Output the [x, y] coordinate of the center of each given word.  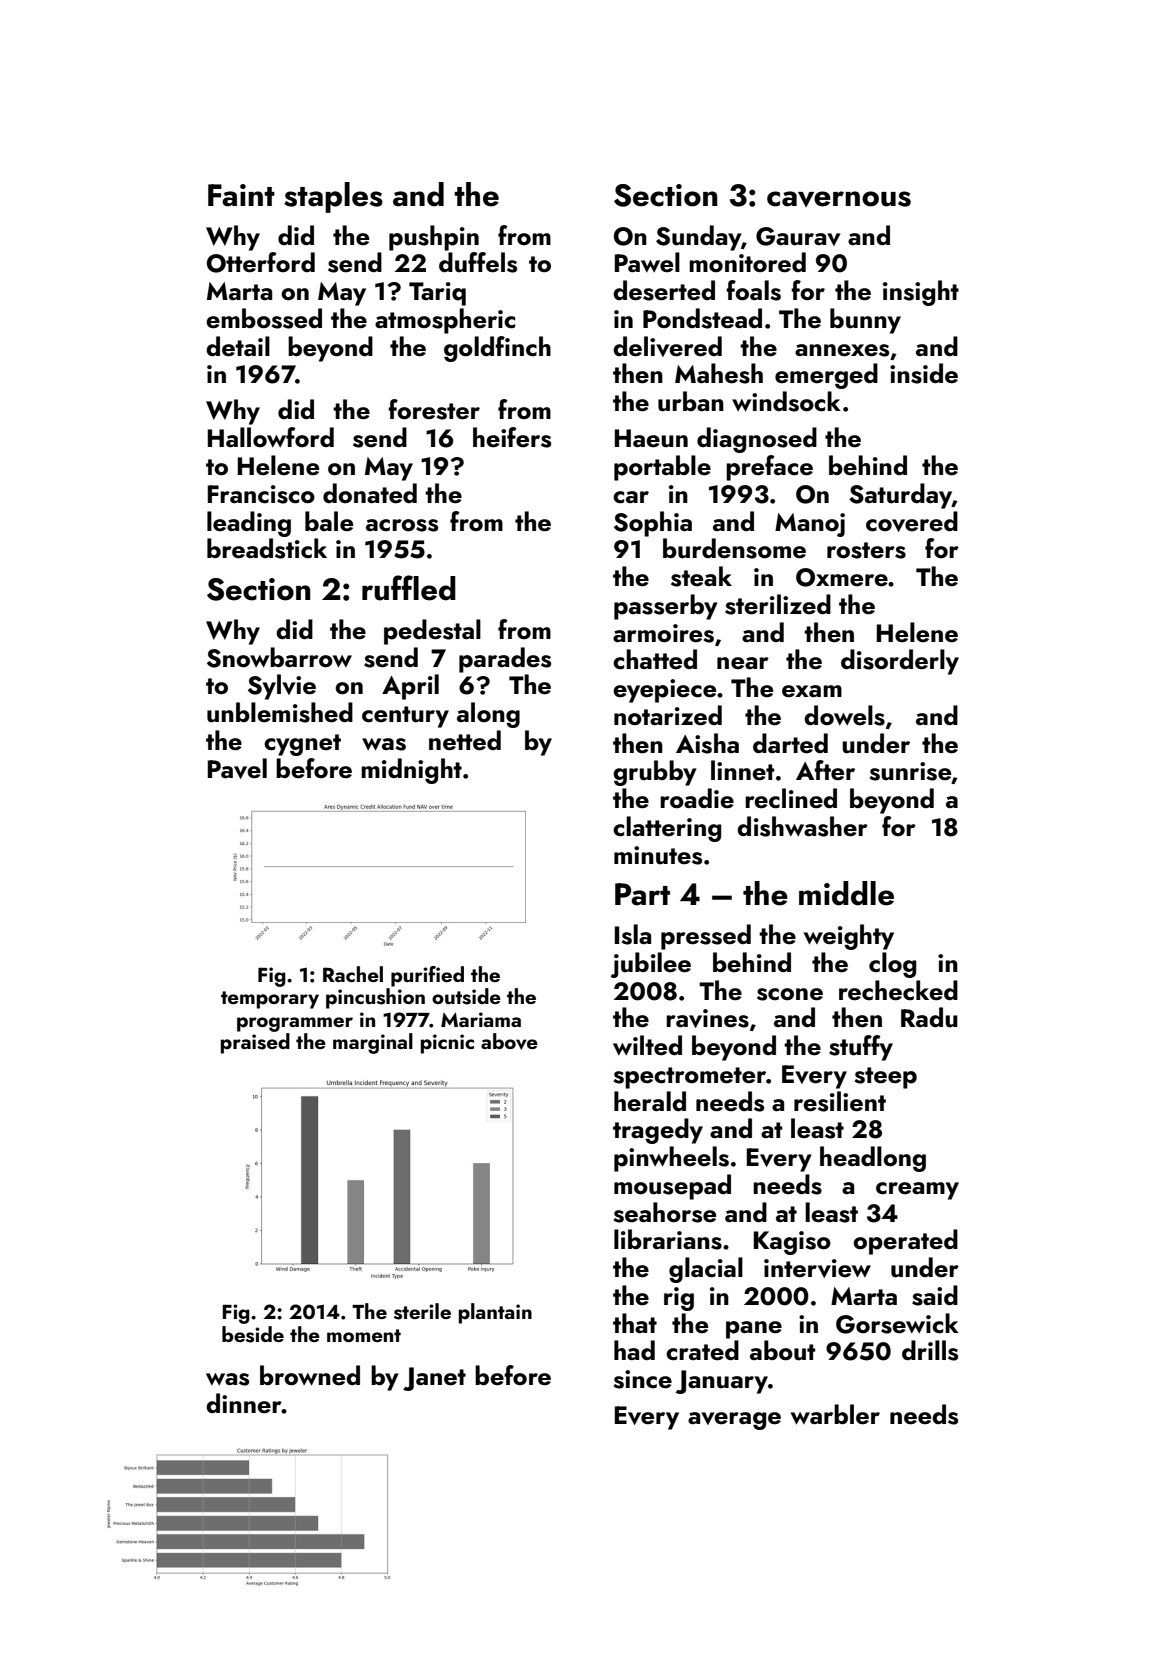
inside [924, 373]
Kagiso [792, 1243]
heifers [512, 437]
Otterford [261, 262]
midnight [411, 771]
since [642, 1379]
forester [434, 409]
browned [310, 1375]
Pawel [647, 262]
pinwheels [671, 1159]
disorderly [900, 662]
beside [253, 1334]
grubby [655, 773]
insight [921, 293]
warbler [835, 1414]
